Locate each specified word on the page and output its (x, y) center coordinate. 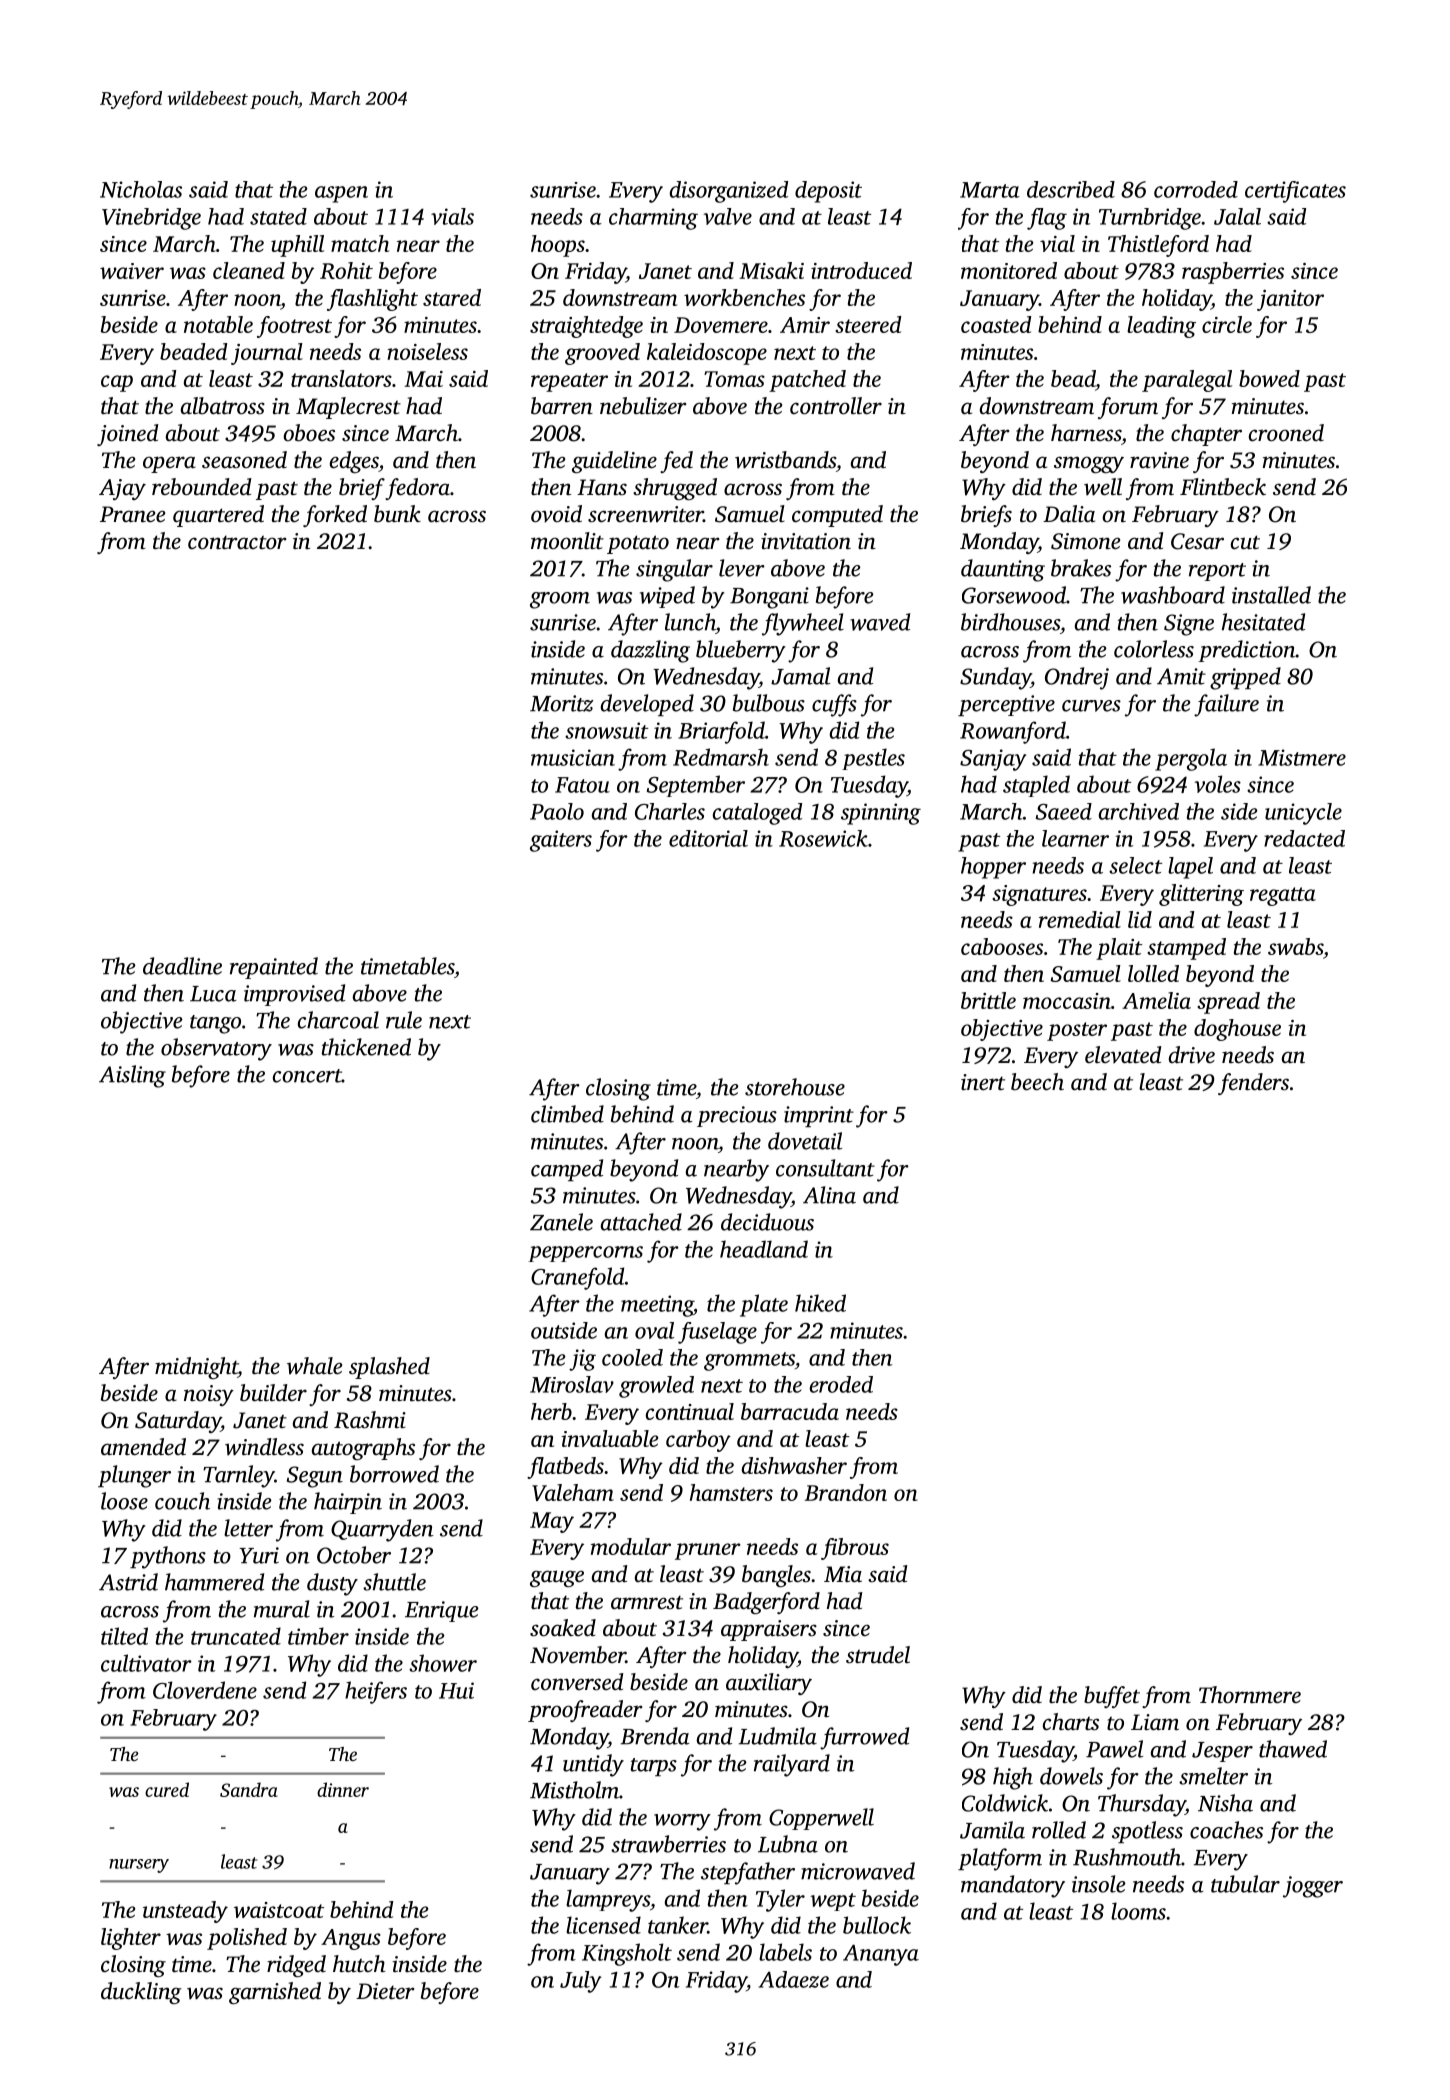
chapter (1206, 435)
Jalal (1237, 216)
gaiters (561, 841)
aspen (341, 194)
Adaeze (794, 1979)
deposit (828, 192)
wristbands (785, 460)
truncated (236, 1636)
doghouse (1237, 1030)
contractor (237, 542)
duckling (141, 1993)
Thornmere (1250, 1695)
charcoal (338, 1020)
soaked (563, 1628)
